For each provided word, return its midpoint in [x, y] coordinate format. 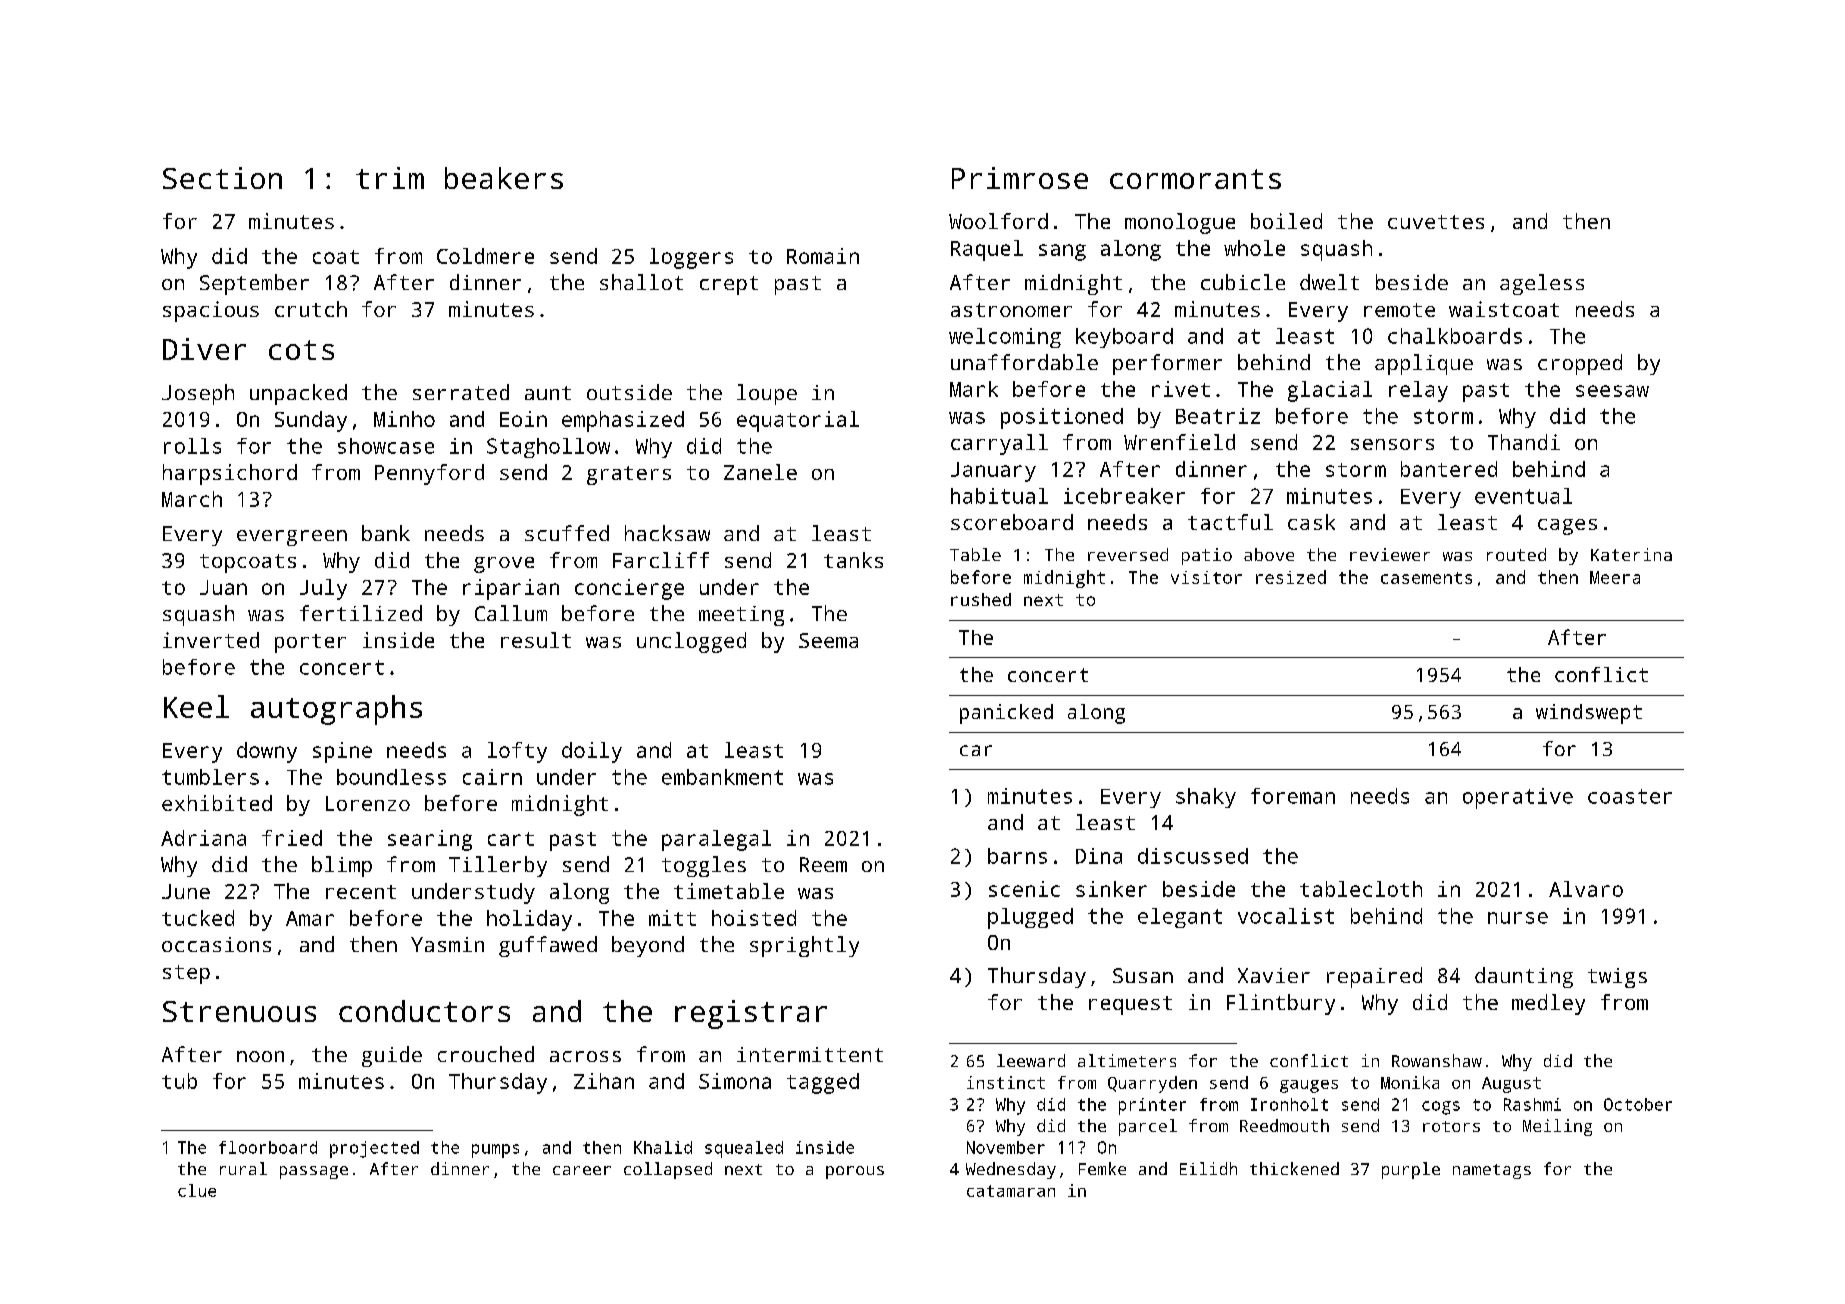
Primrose [1020, 178]
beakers [504, 178]
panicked [1006, 714]
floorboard [268, 1147]
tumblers [210, 777]
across [585, 1056]
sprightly [804, 946]
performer [1167, 364]
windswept [1589, 714]
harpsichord [230, 474]
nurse [1518, 918]
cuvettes [1436, 222]
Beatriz [1218, 416]
